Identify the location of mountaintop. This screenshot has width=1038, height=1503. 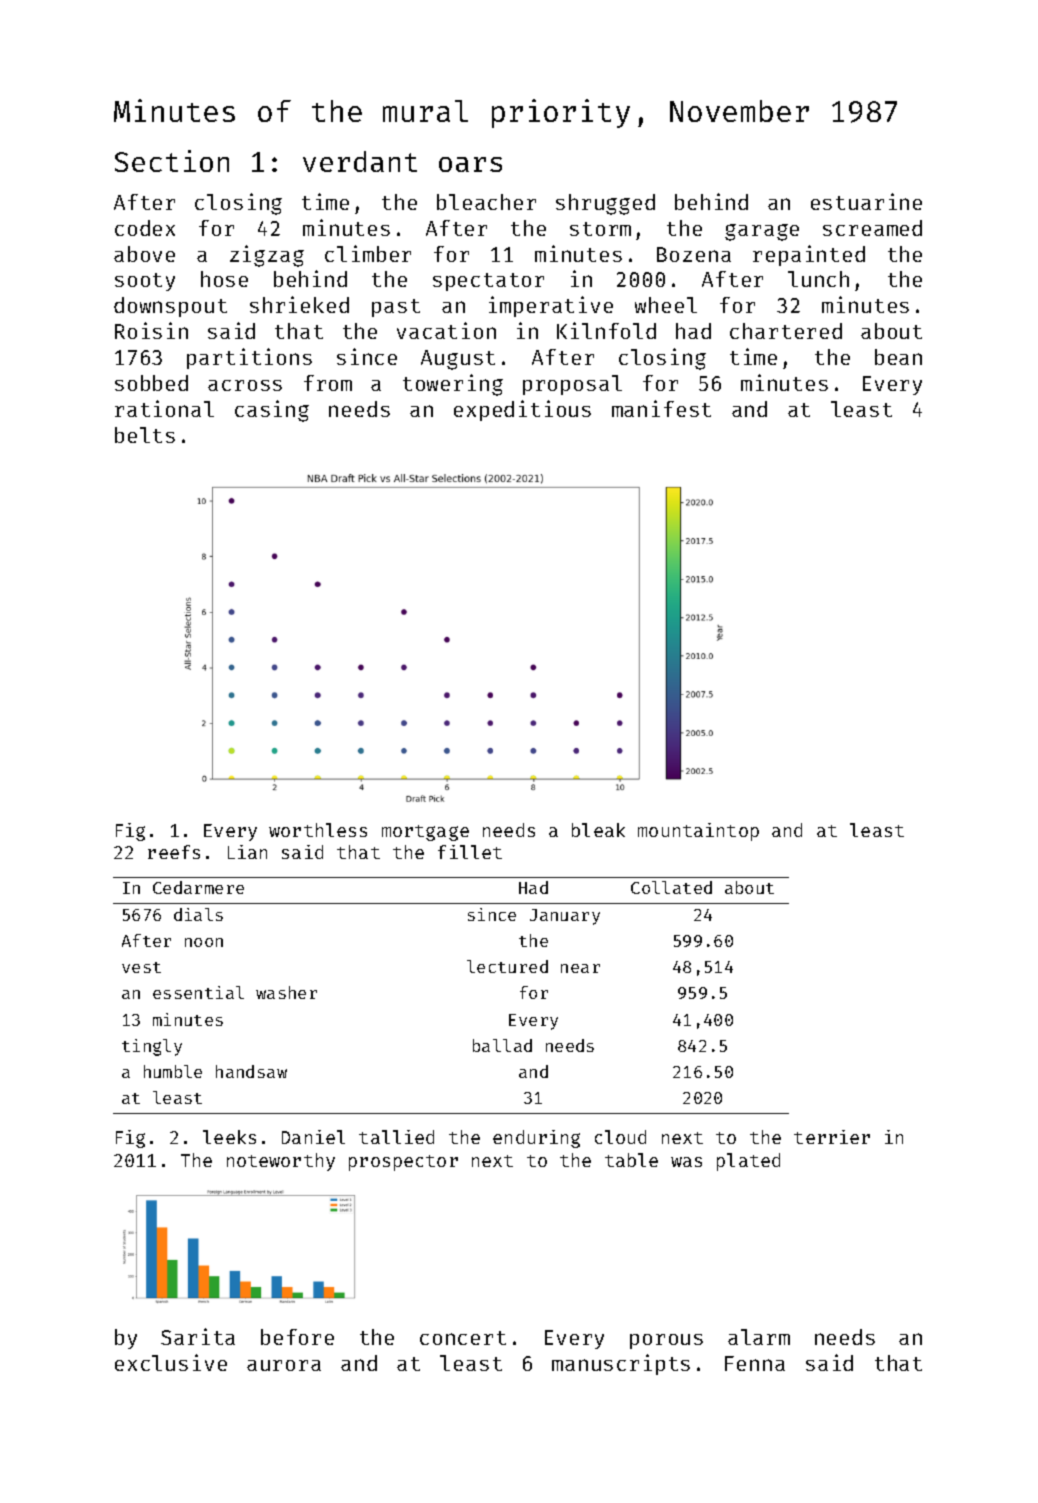
(698, 832).
